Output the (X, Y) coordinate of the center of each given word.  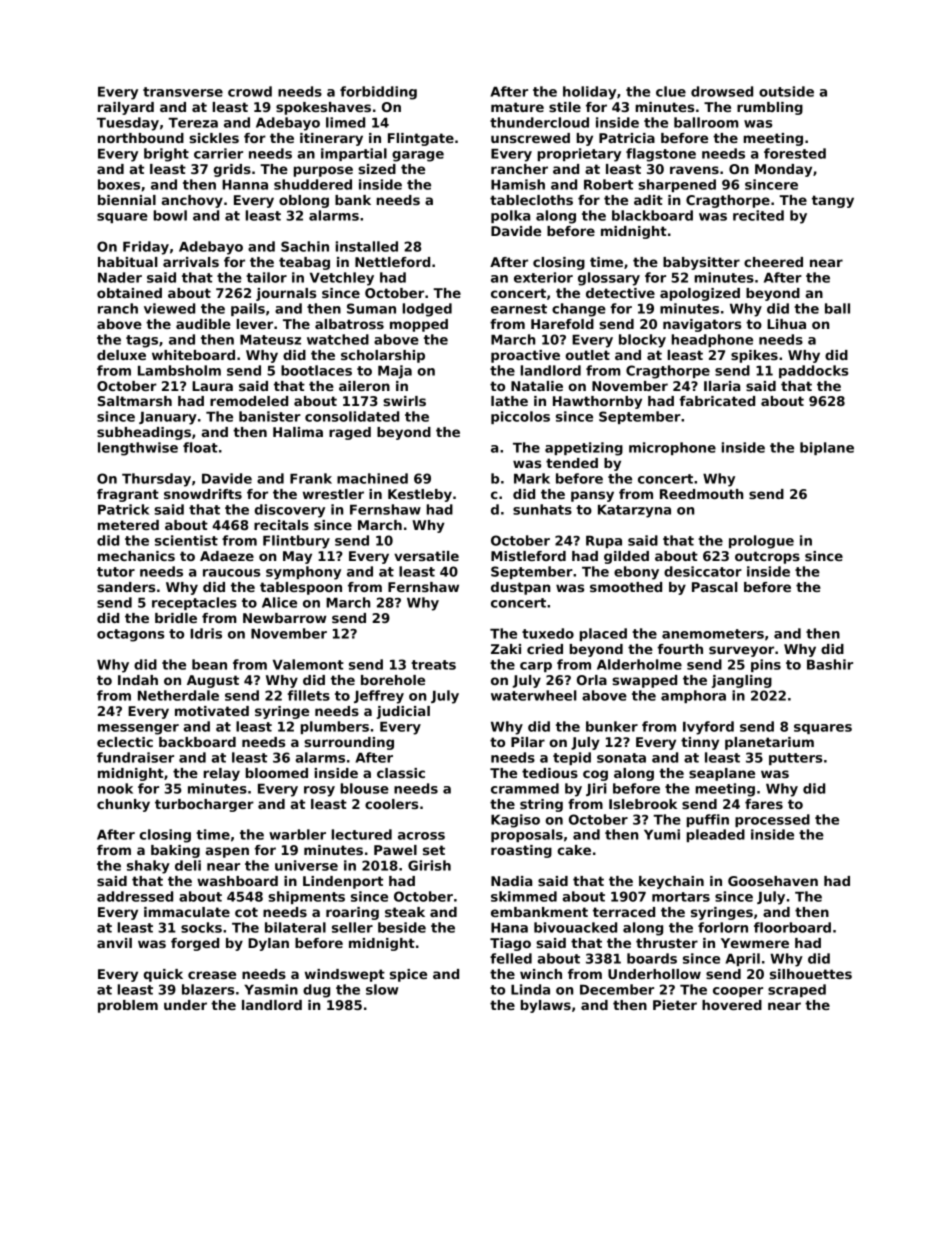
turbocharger (204, 805)
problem (128, 1006)
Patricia (627, 138)
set (434, 850)
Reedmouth (701, 494)
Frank (311, 478)
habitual (128, 262)
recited (758, 215)
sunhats (542, 509)
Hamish (518, 184)
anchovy (192, 201)
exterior (543, 277)
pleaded (716, 835)
